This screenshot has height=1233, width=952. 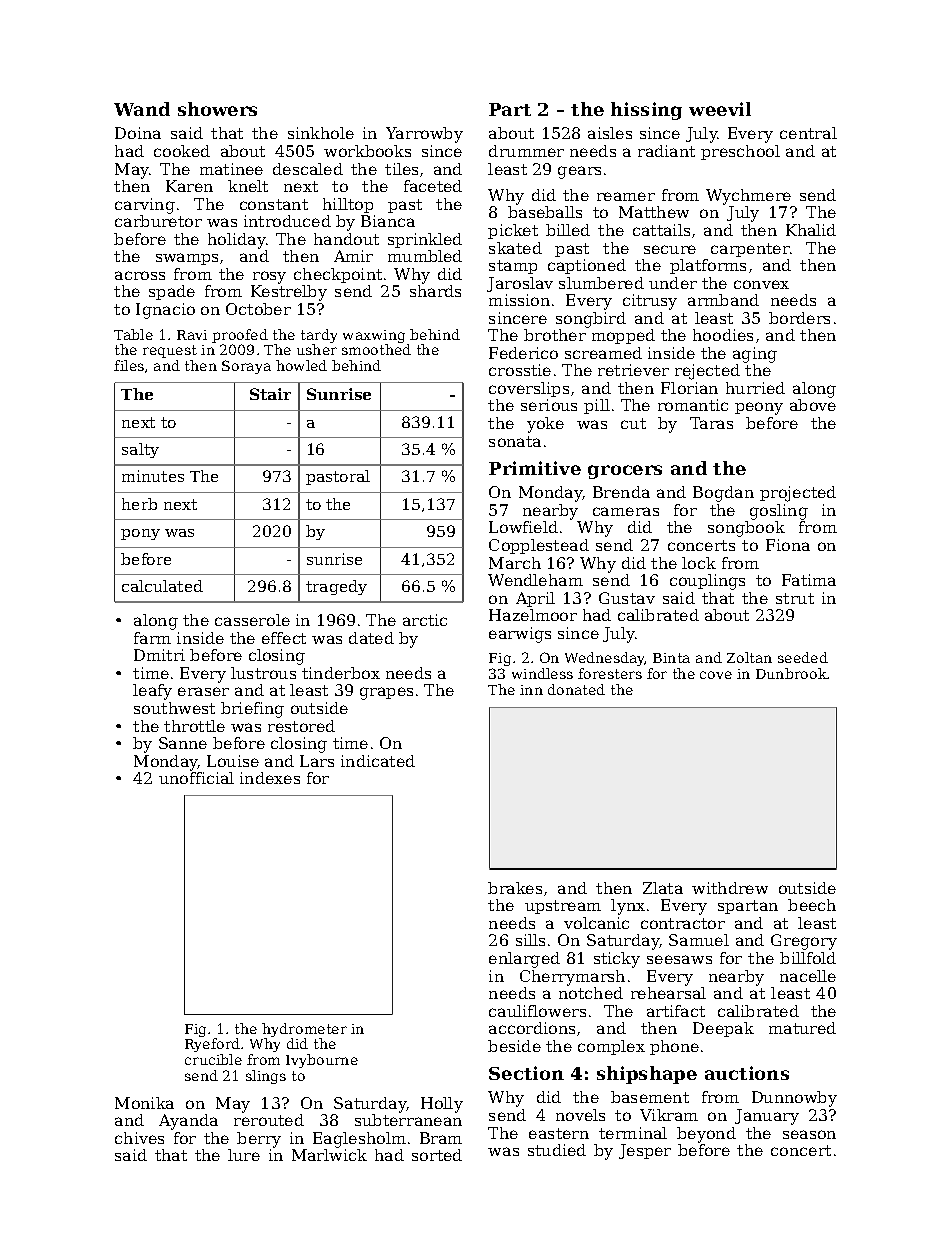 What do you see at coordinates (645, 1151) in the screenshot?
I see `Jesper` at bounding box center [645, 1151].
